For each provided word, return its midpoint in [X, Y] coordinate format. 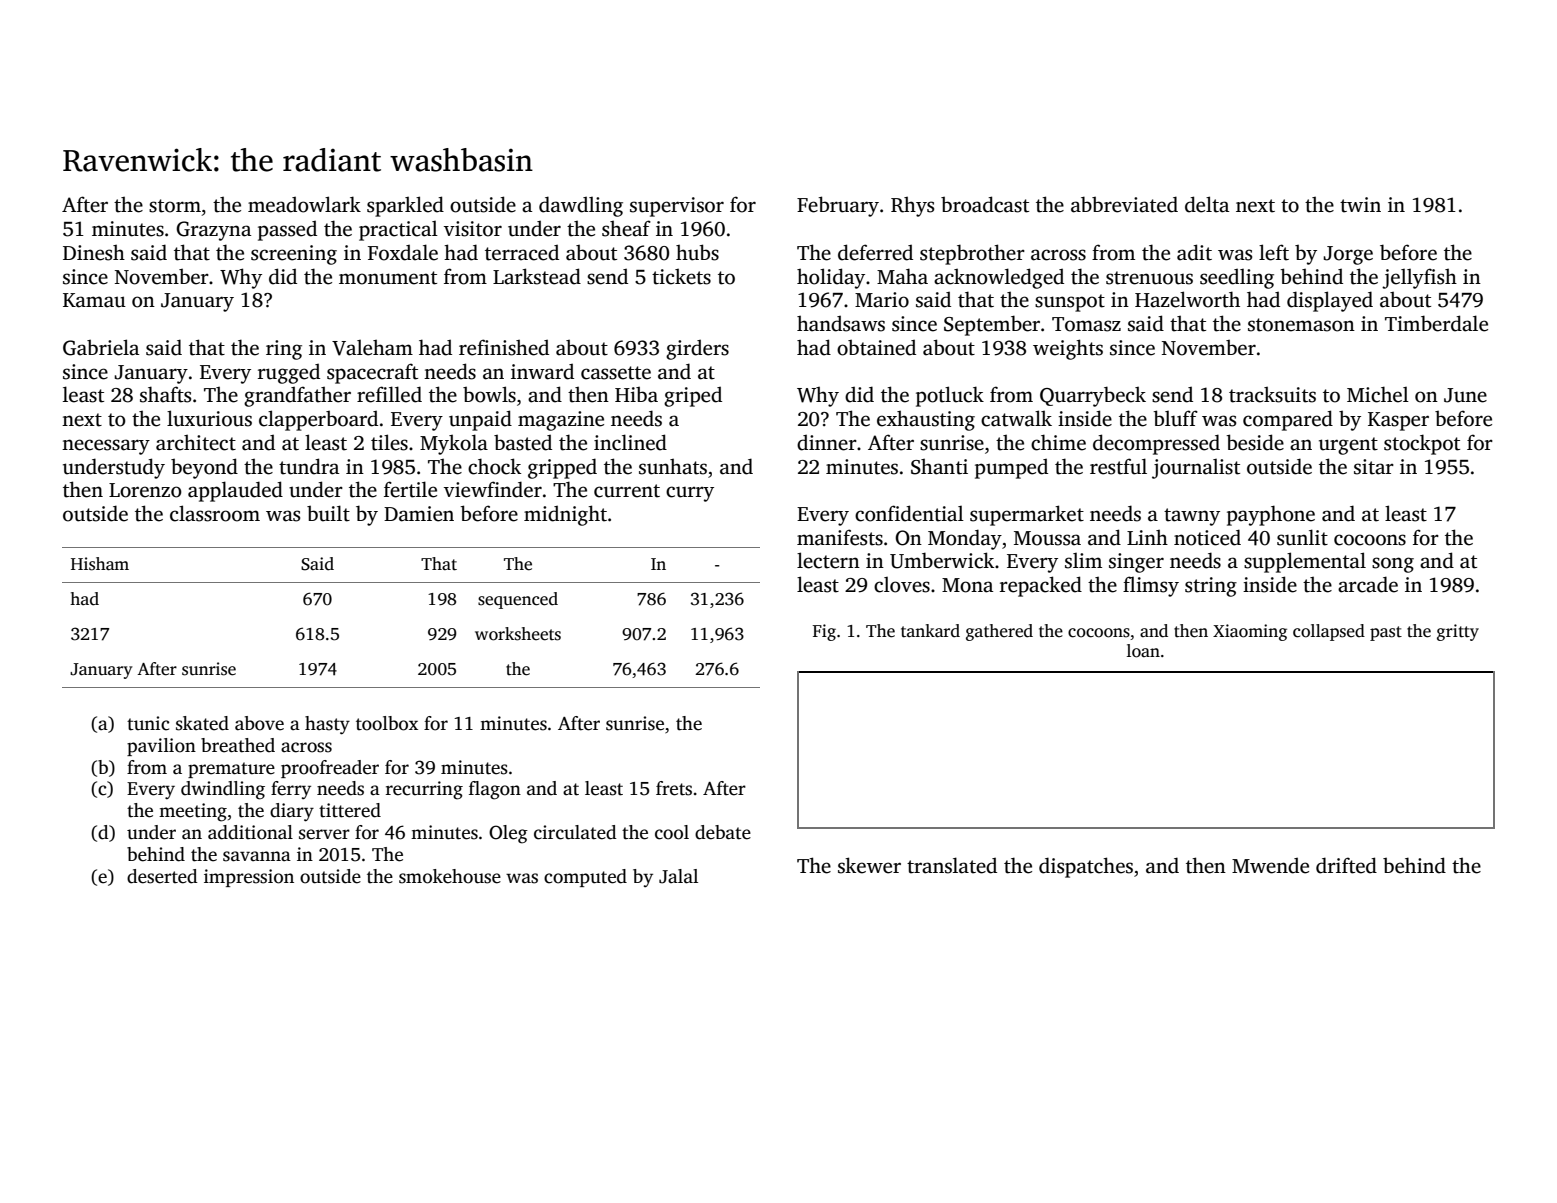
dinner [827, 442]
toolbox [387, 723]
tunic [148, 723]
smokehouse [450, 876]
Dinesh [94, 252]
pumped [1011, 468]
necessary [106, 447]
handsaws [841, 323]
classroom [215, 513]
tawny [1192, 517]
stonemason [1301, 325]
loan [1143, 651]
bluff [1175, 418]
